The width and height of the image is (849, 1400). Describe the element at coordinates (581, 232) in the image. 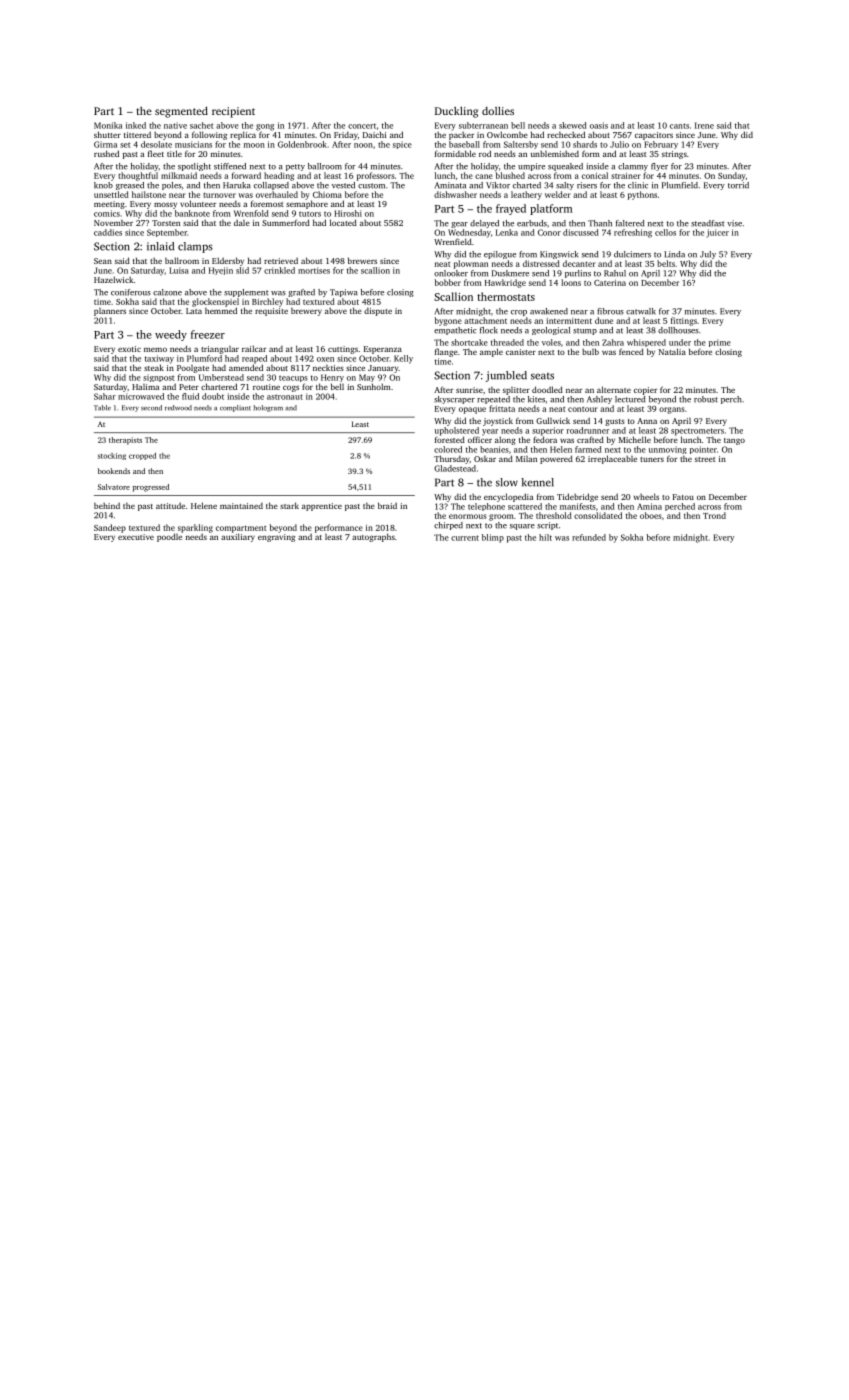

I see `discussed` at that location.
